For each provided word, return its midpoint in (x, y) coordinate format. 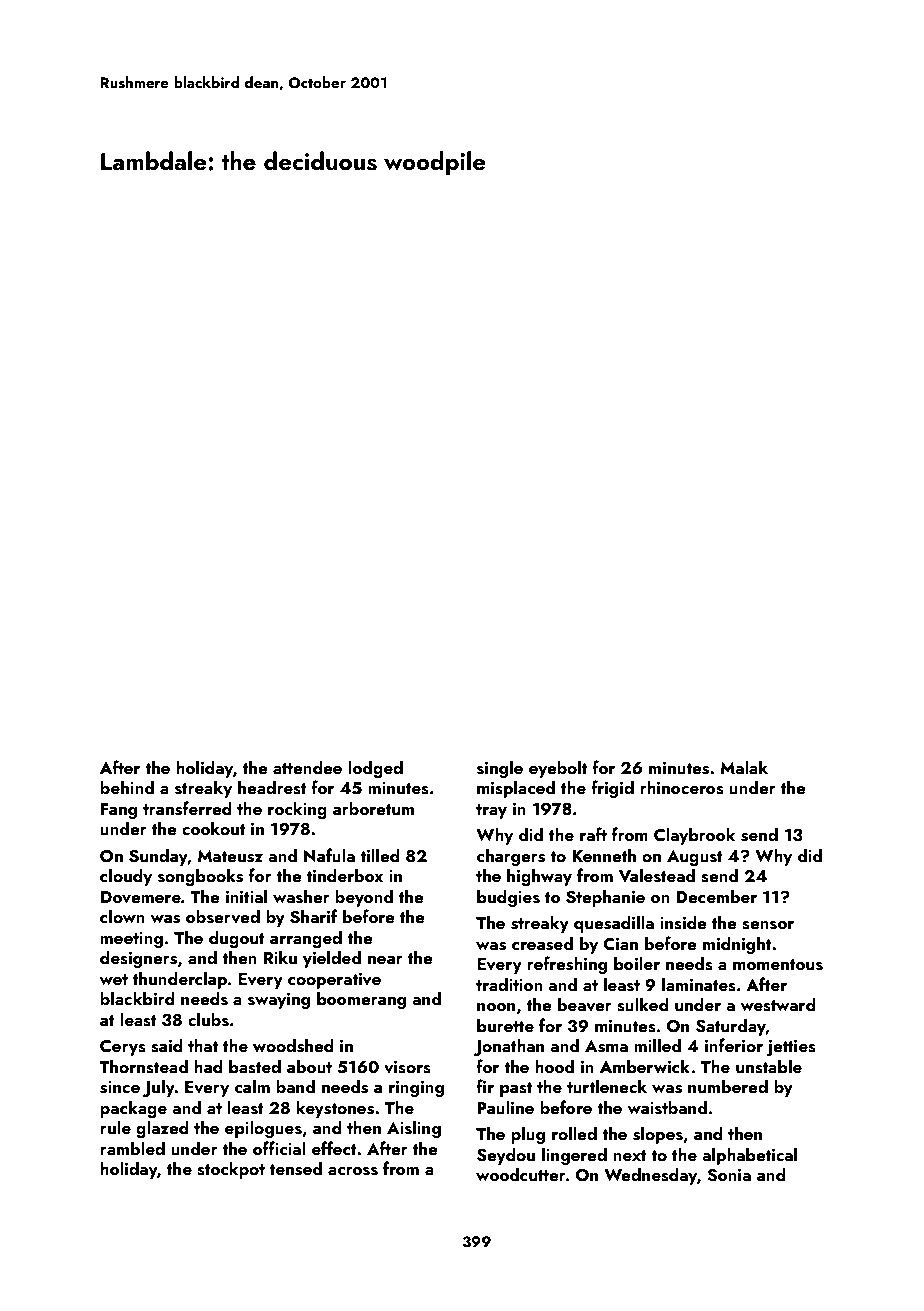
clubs (208, 1019)
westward (778, 1004)
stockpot (231, 1170)
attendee (307, 767)
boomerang (361, 1000)
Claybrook (694, 836)
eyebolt (558, 769)
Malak (744, 767)
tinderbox (344, 875)
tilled (380, 855)
